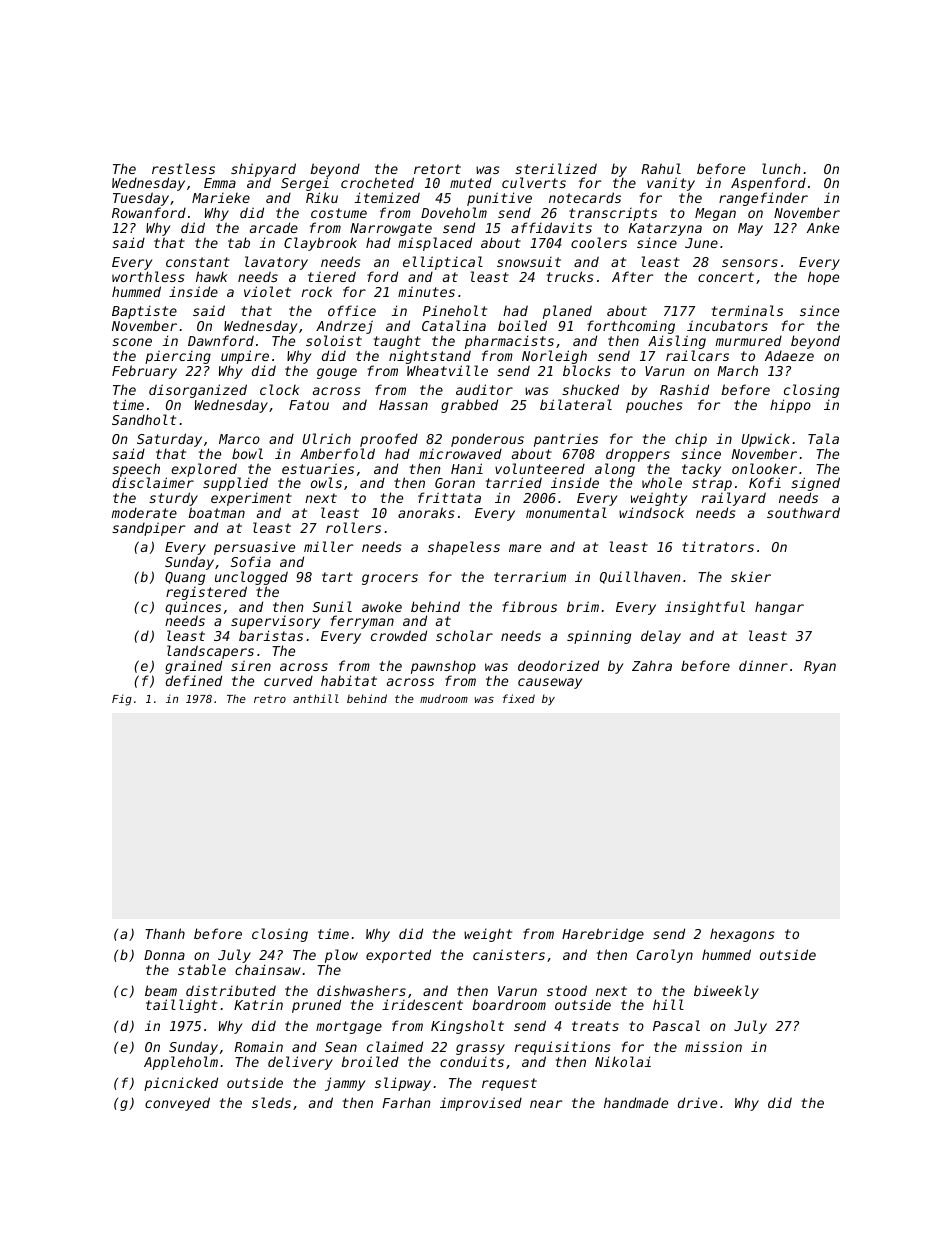 The width and height of the screenshot is (952, 1233). What do you see at coordinates (603, 935) in the screenshot?
I see `Harebridge` at bounding box center [603, 935].
